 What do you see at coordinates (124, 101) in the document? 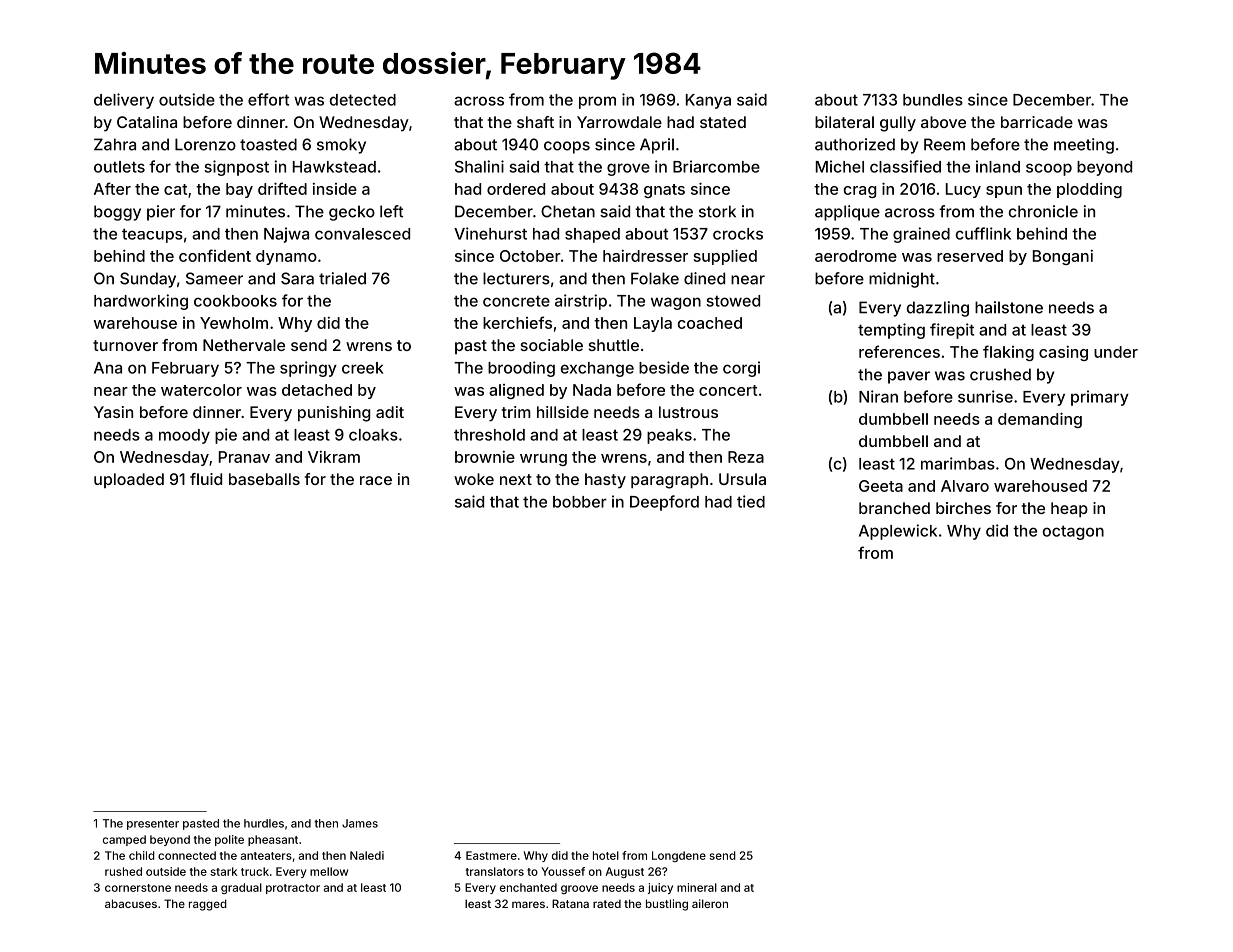
I see `delivery` at bounding box center [124, 101].
